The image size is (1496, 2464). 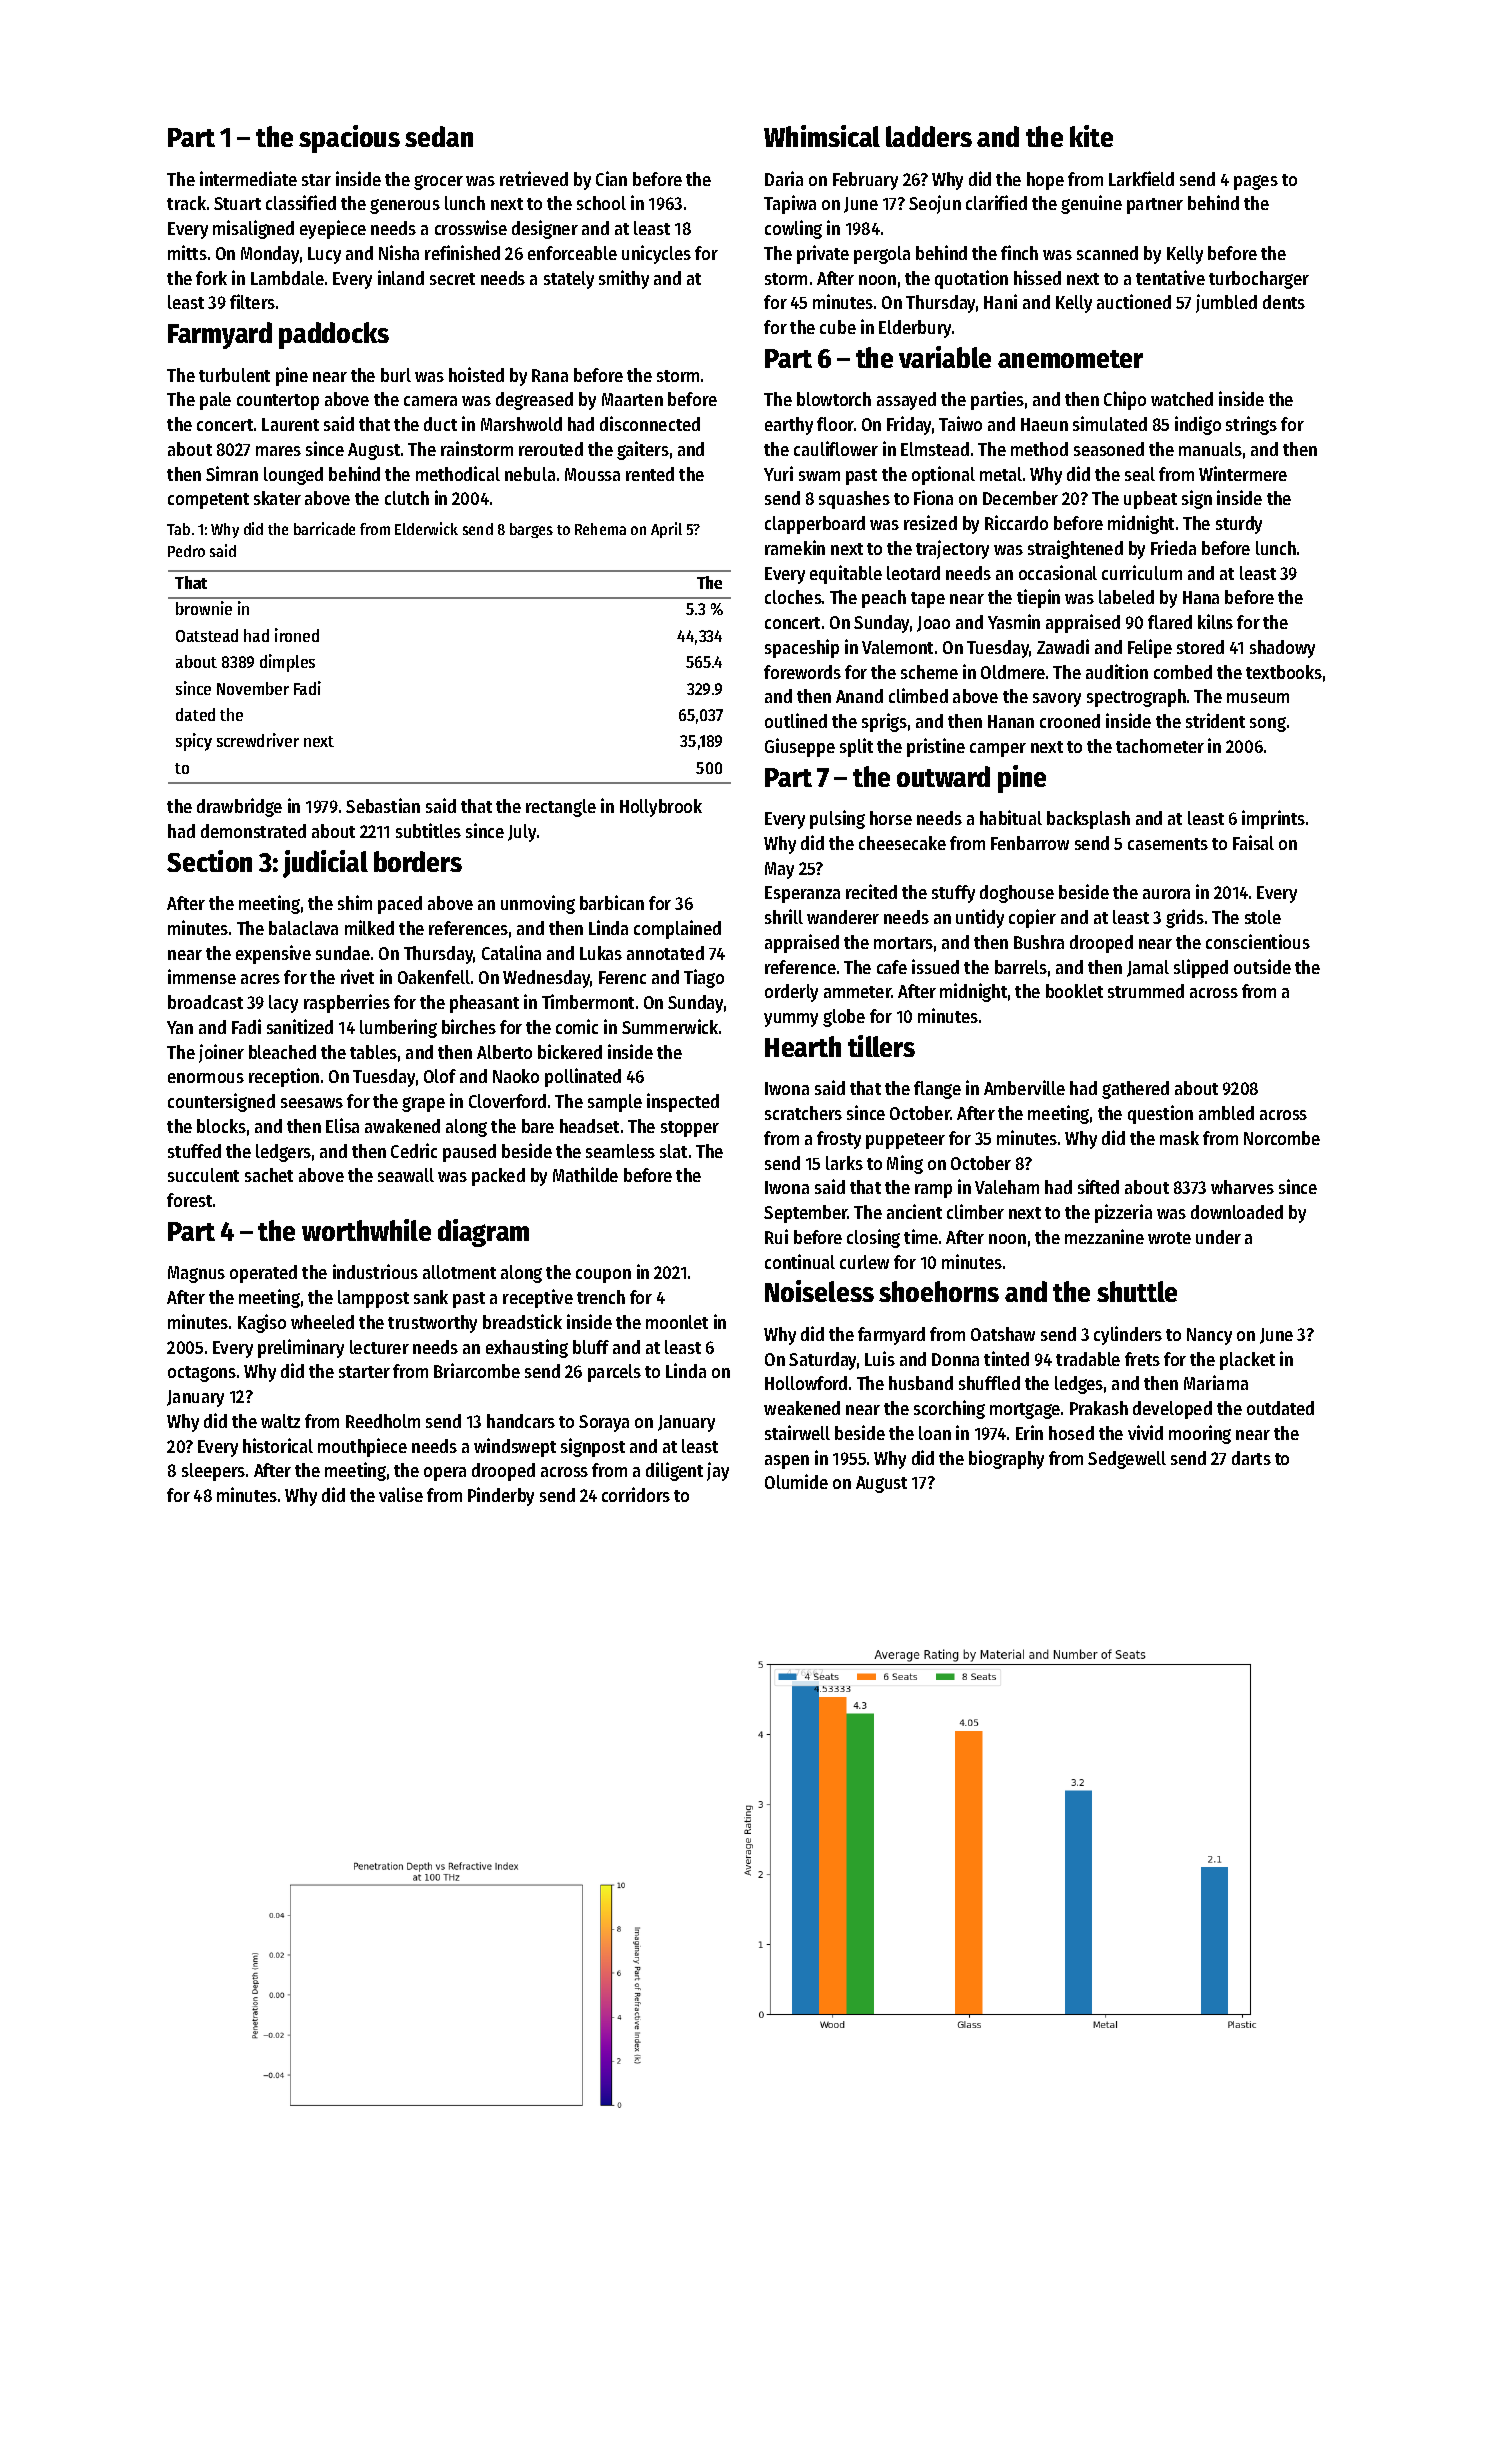 I want to click on tachometer, so click(x=1160, y=746).
